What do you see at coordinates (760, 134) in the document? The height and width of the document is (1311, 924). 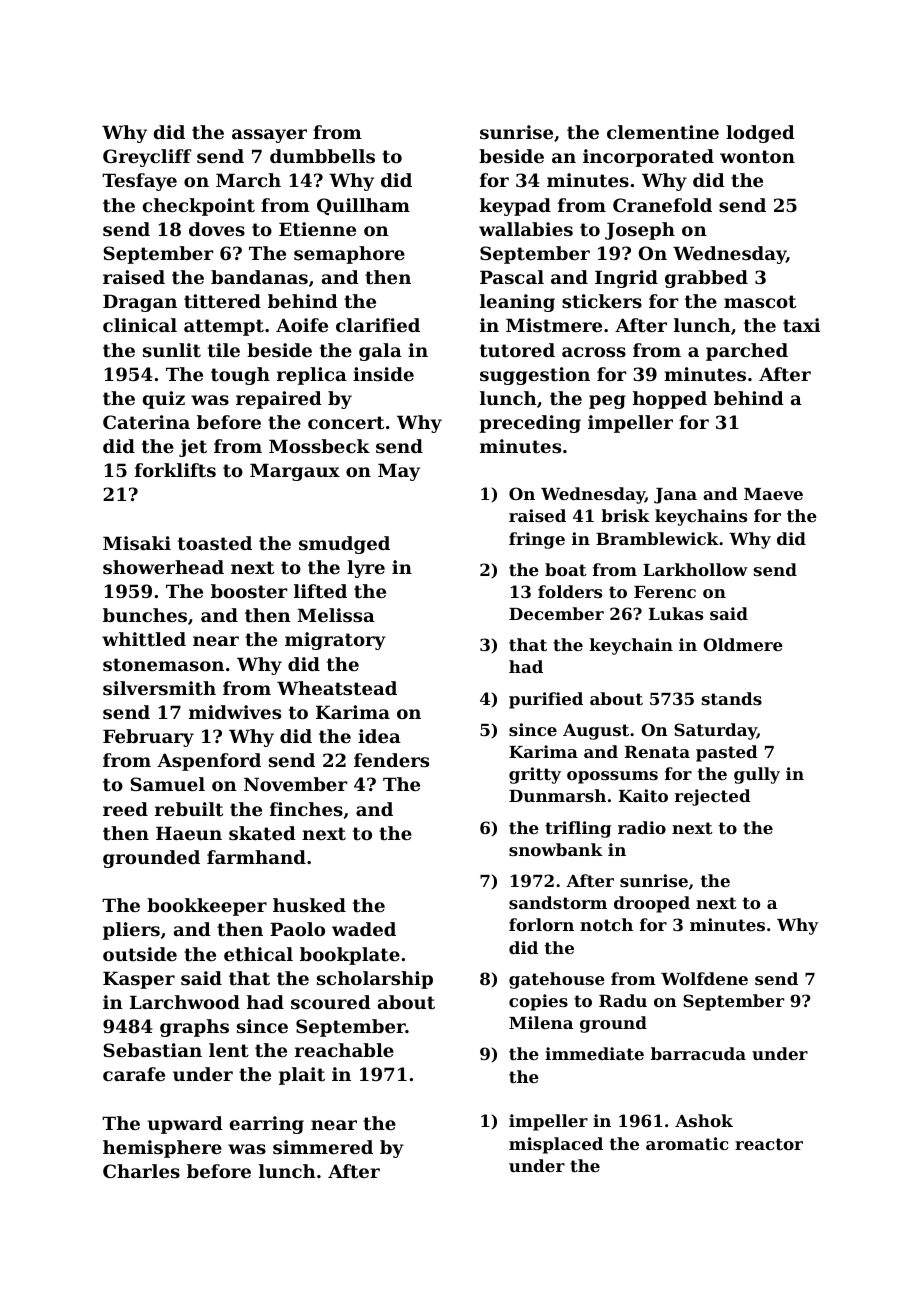 I see `lodged` at bounding box center [760, 134].
